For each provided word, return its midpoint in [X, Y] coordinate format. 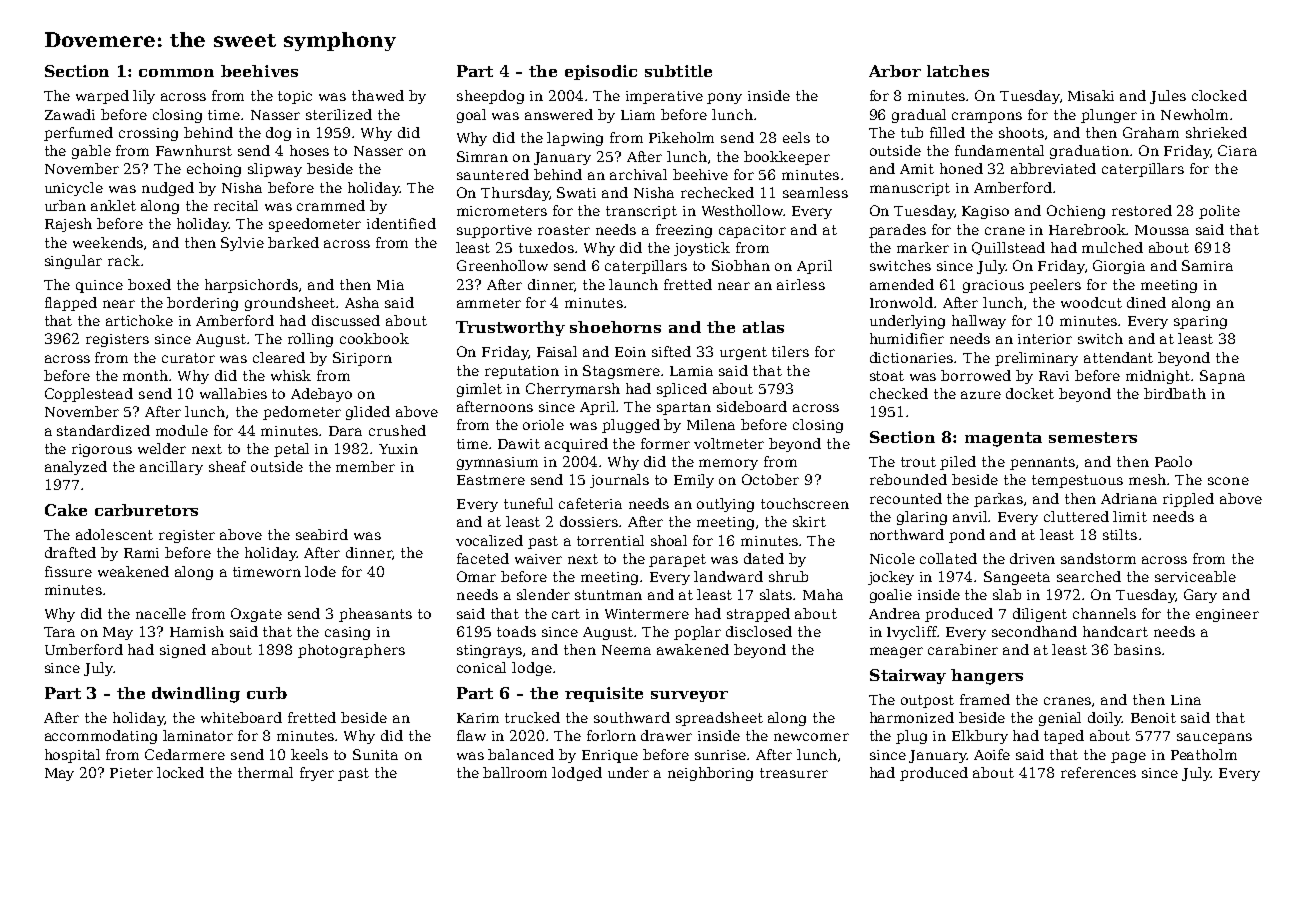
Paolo [1173, 461]
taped [1064, 737]
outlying [725, 505]
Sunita [375, 754]
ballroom [515, 772]
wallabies [233, 393]
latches [958, 71]
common [176, 73]
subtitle [678, 71]
